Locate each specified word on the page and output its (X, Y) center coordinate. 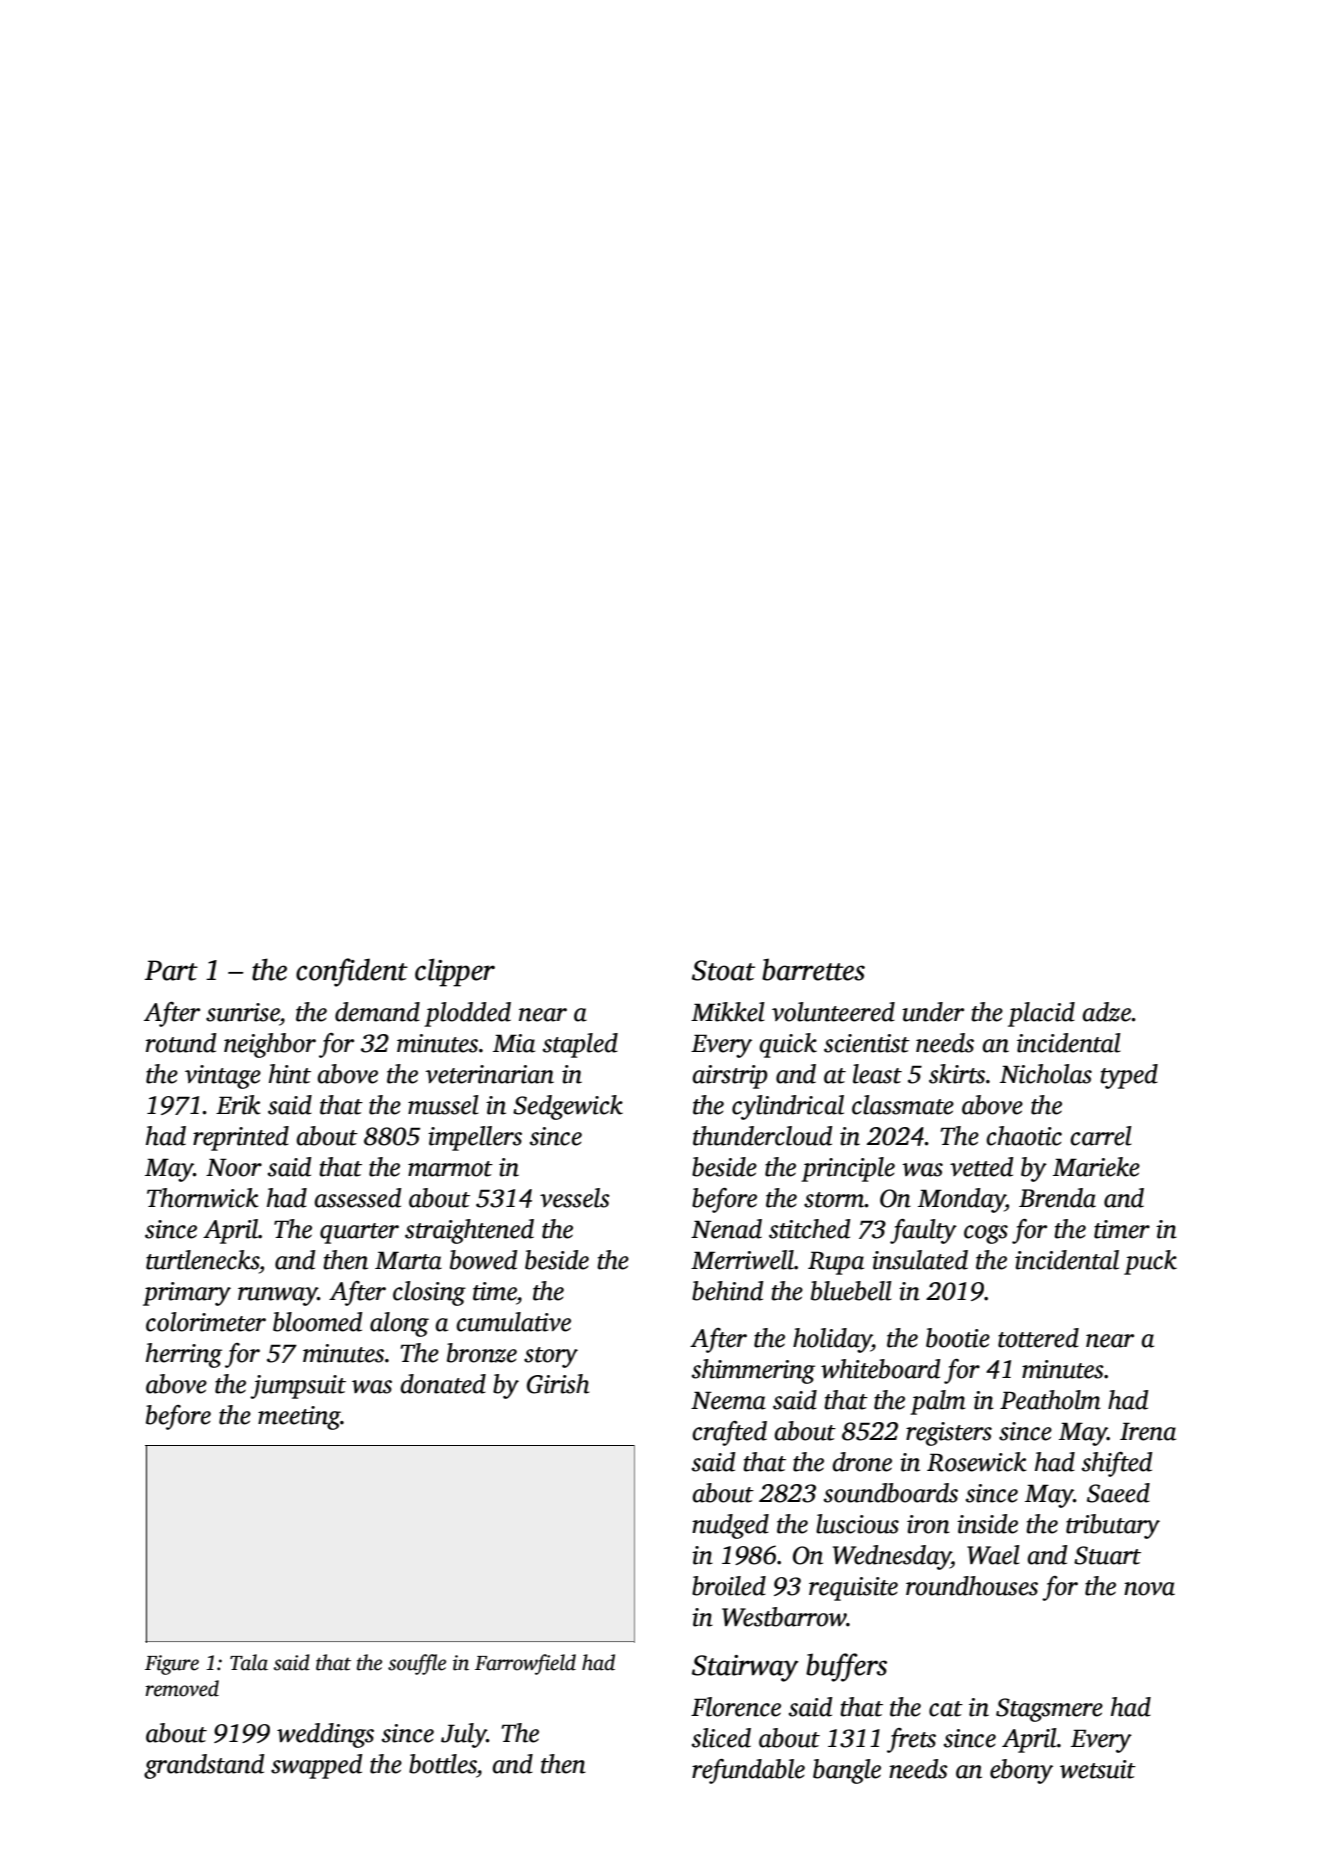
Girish (558, 1384)
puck (1150, 1262)
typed (1129, 1076)
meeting (299, 1418)
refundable (748, 1771)
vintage (223, 1077)
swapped (316, 1766)
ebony (1021, 1771)
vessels (575, 1198)
